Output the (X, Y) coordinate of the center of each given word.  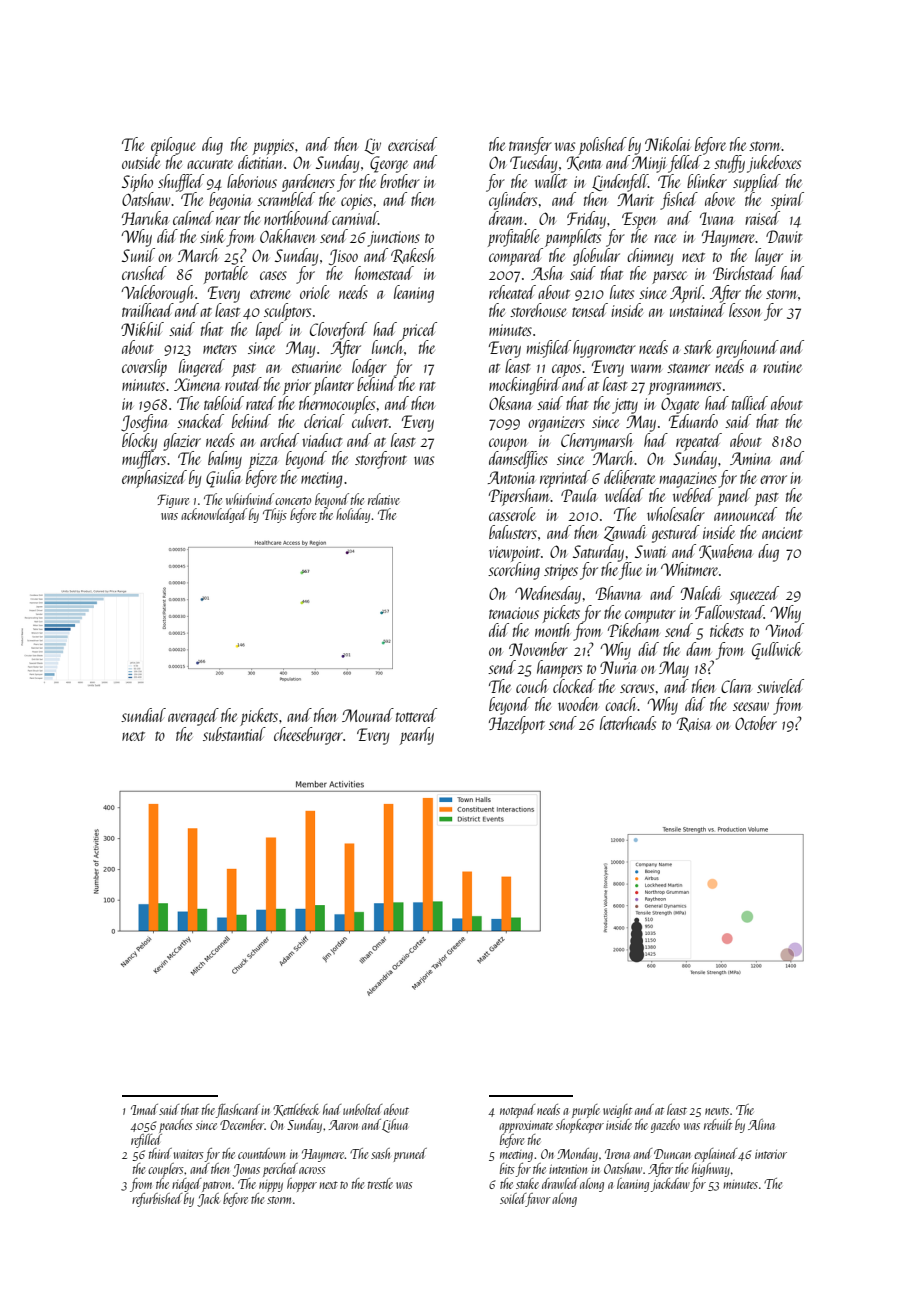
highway (711, 1170)
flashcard (238, 1111)
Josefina (144, 423)
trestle (380, 1183)
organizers (556, 424)
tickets (727, 630)
